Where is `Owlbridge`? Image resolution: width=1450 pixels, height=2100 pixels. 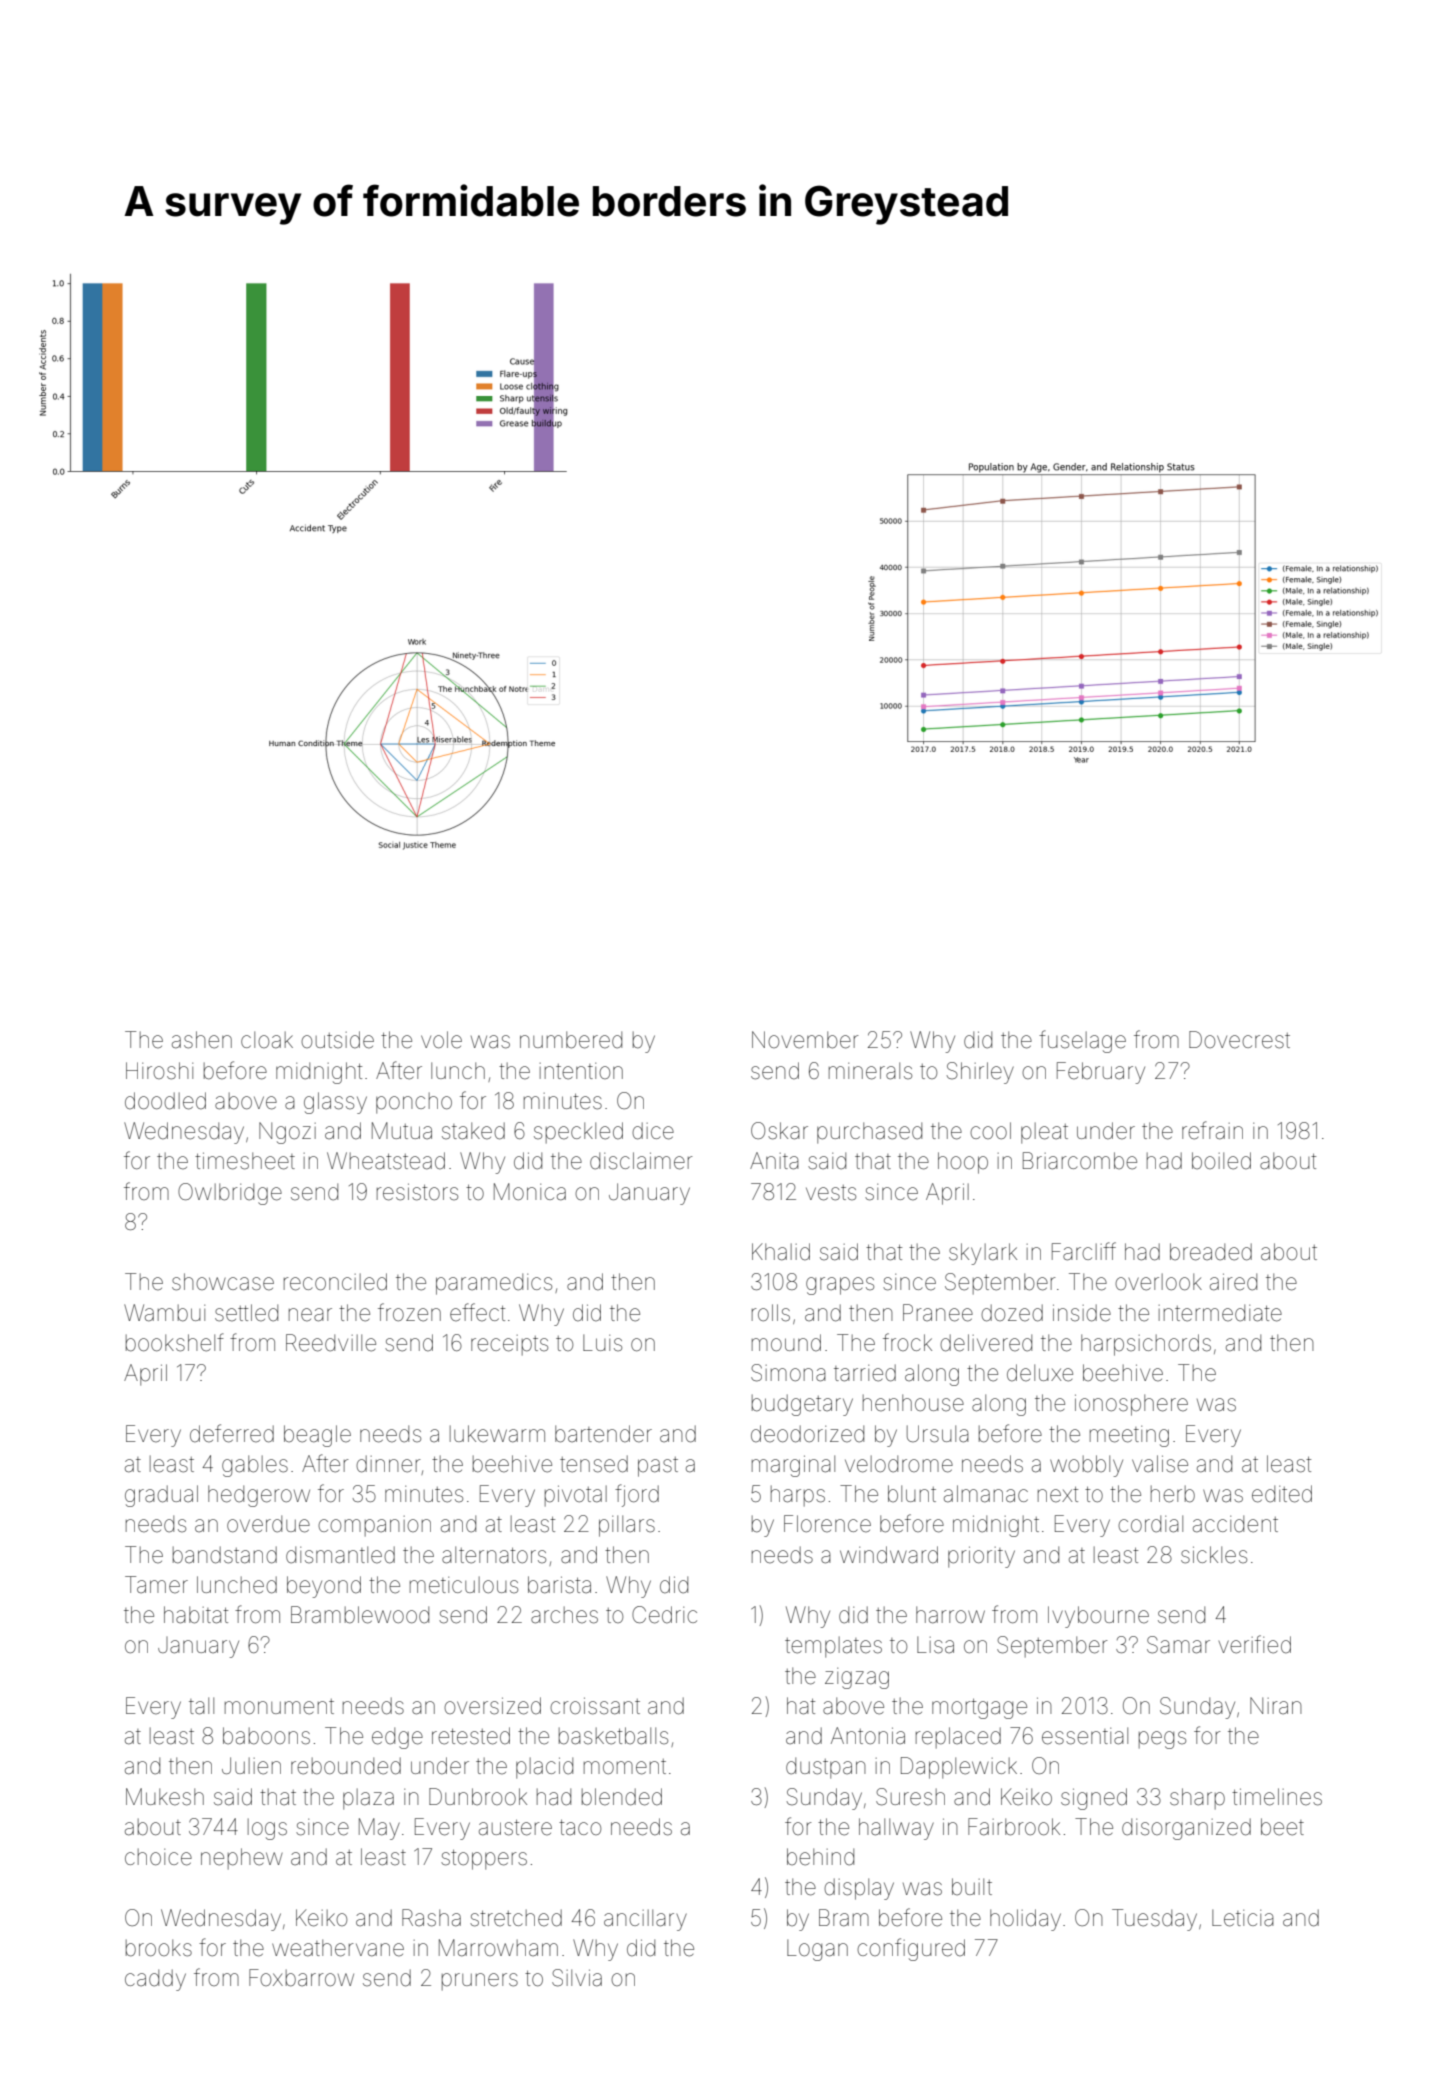
Owlbridge is located at coordinates (230, 1194).
